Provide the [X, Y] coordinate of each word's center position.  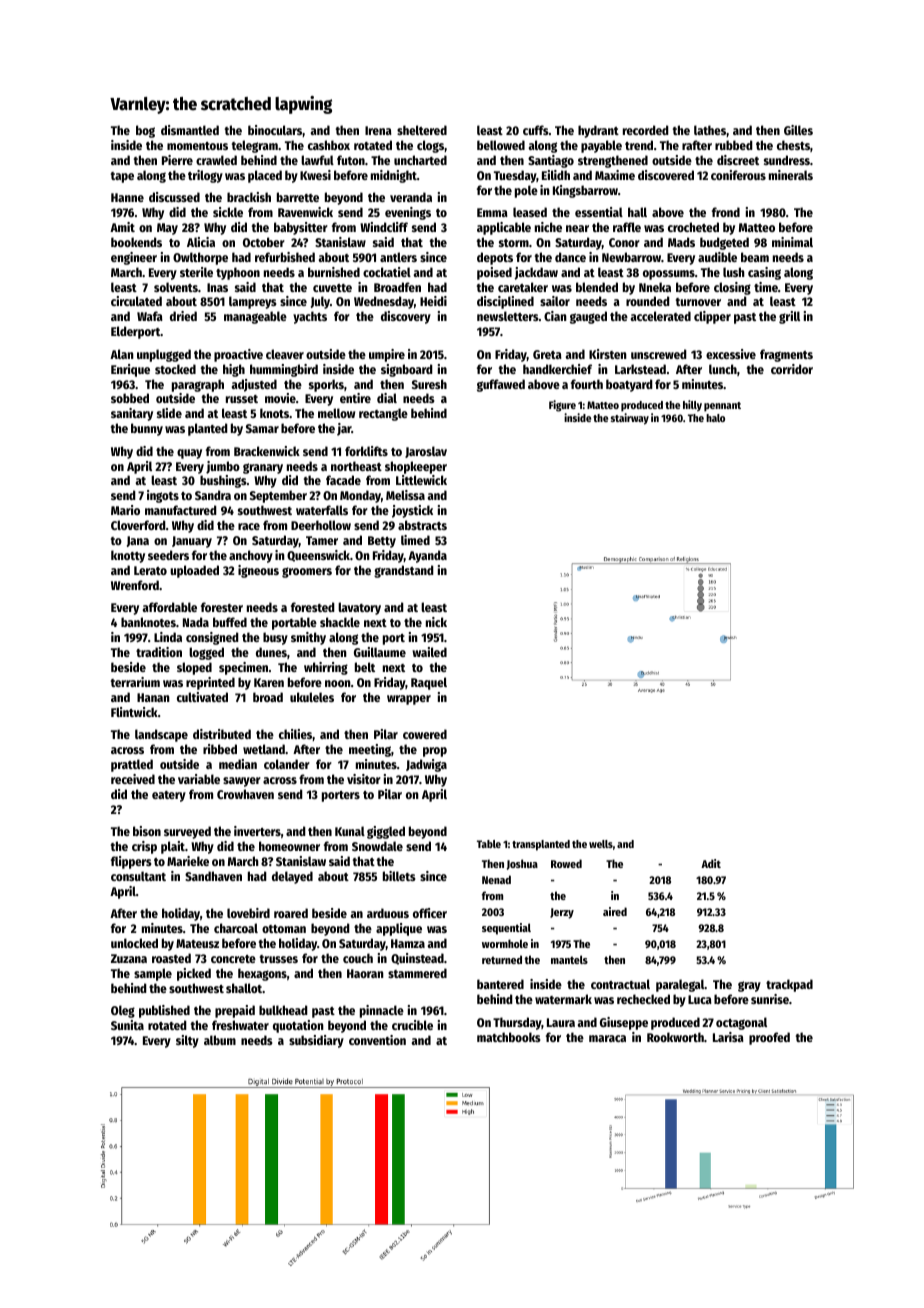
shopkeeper [416, 467]
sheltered [422, 130]
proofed [769, 1038]
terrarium [135, 682]
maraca [607, 1038]
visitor [364, 779]
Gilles [798, 130]
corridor [792, 369]
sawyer [242, 782]
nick [436, 622]
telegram [255, 146]
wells [601, 844]
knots [274, 413]
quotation [298, 1026]
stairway [630, 419]
